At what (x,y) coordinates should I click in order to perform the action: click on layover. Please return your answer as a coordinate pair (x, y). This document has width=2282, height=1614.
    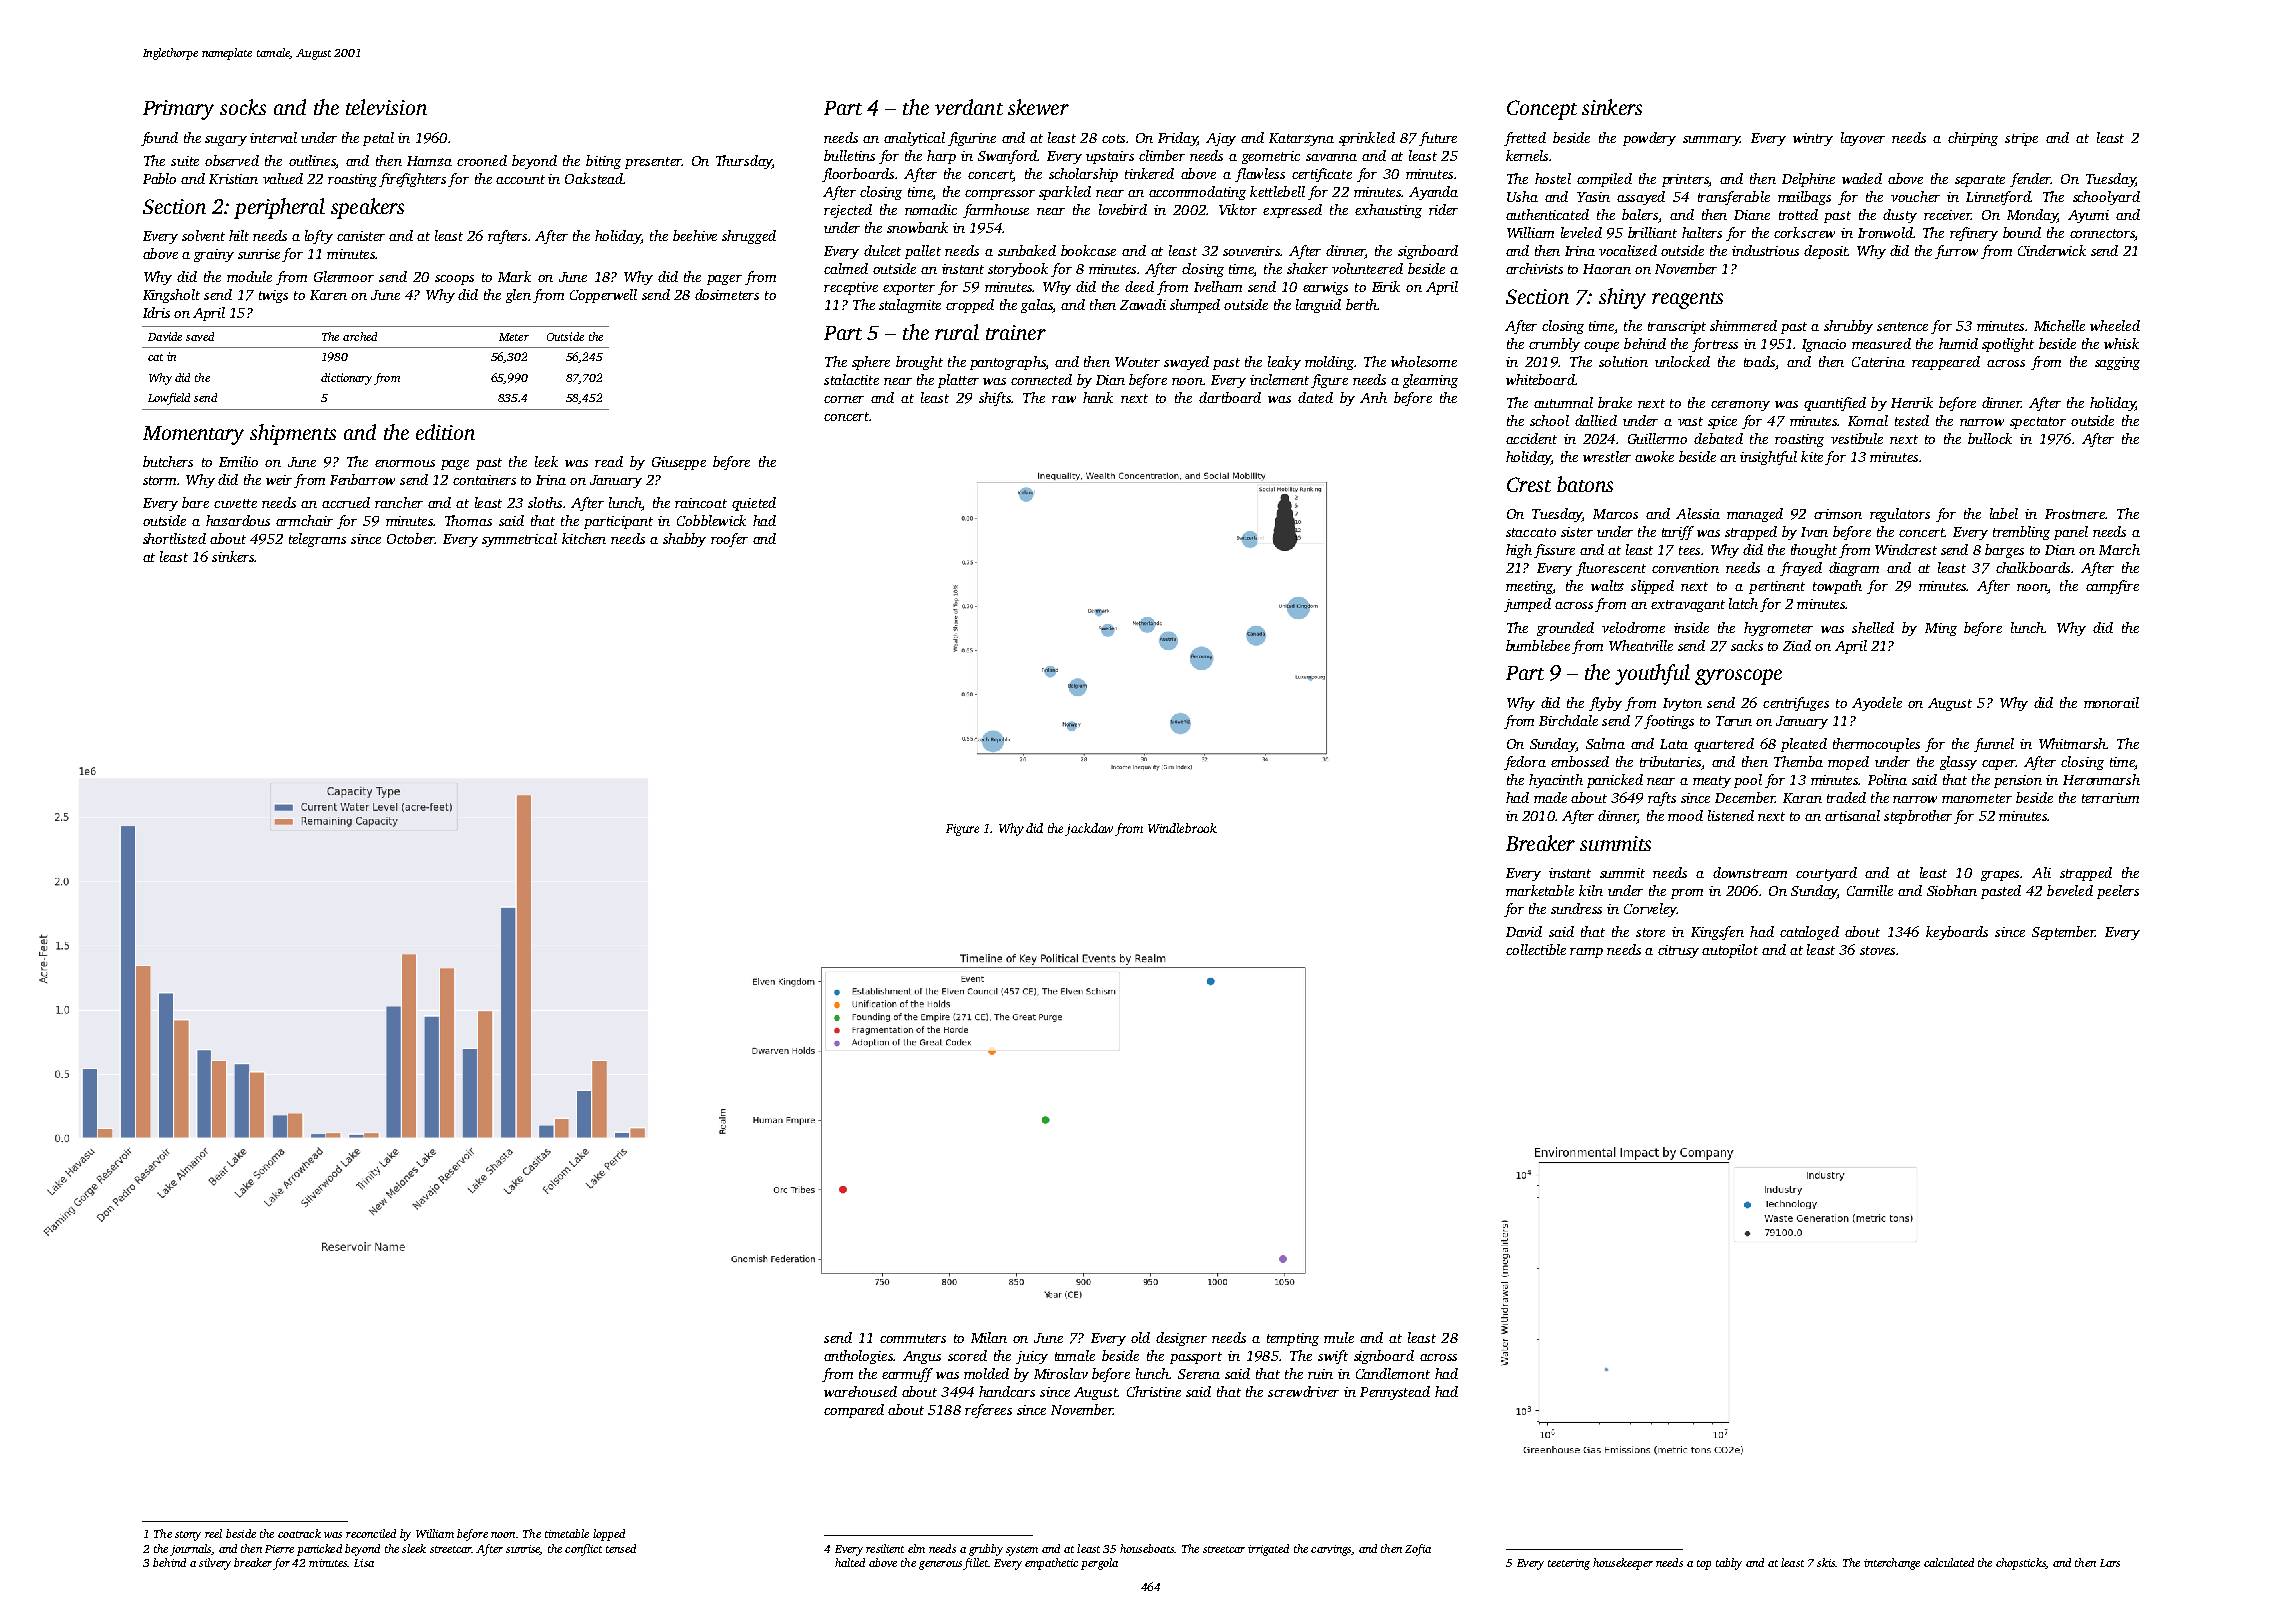
    Looking at the image, I should click on (1863, 139).
